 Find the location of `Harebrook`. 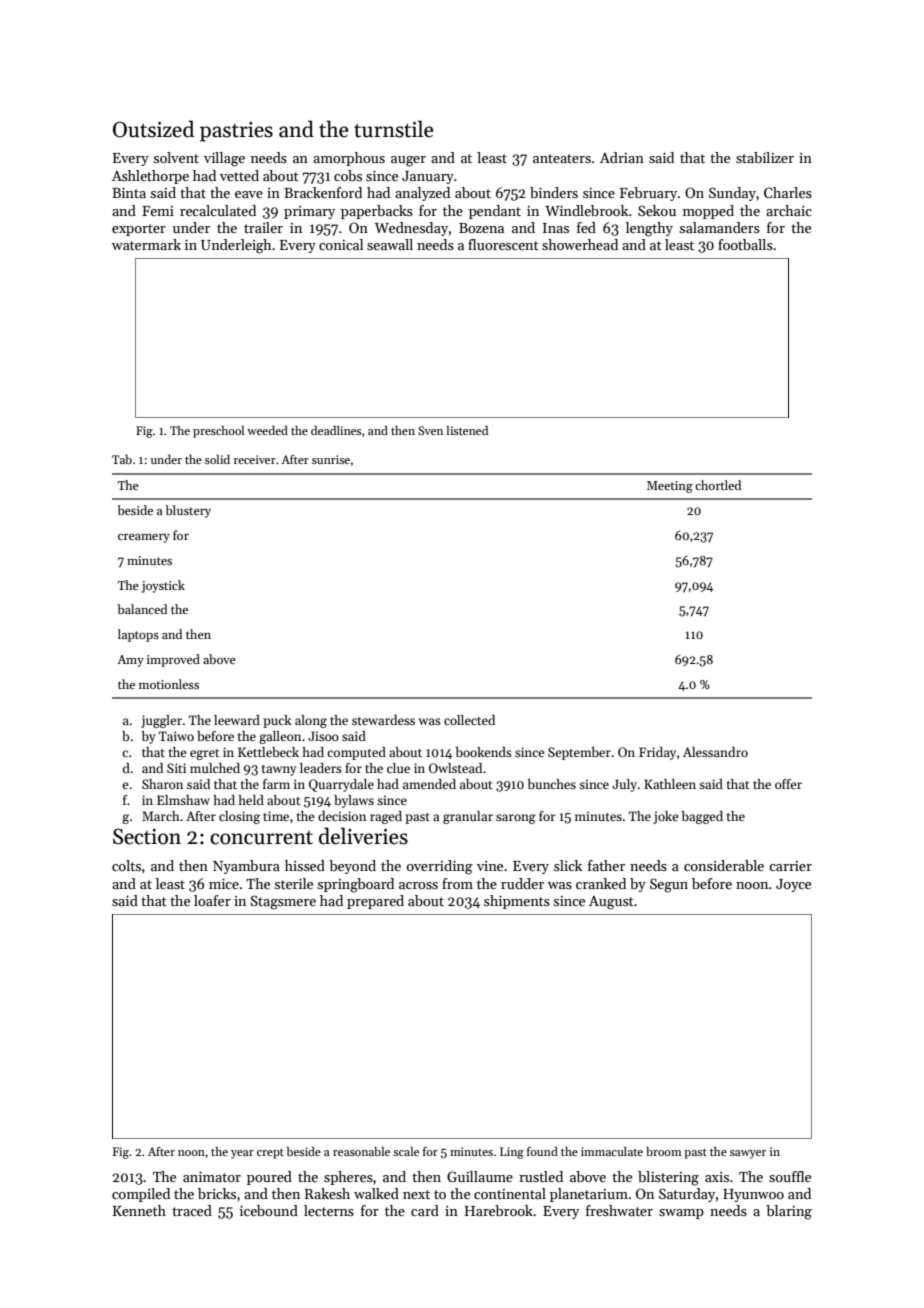

Harebrook is located at coordinates (499, 1210).
